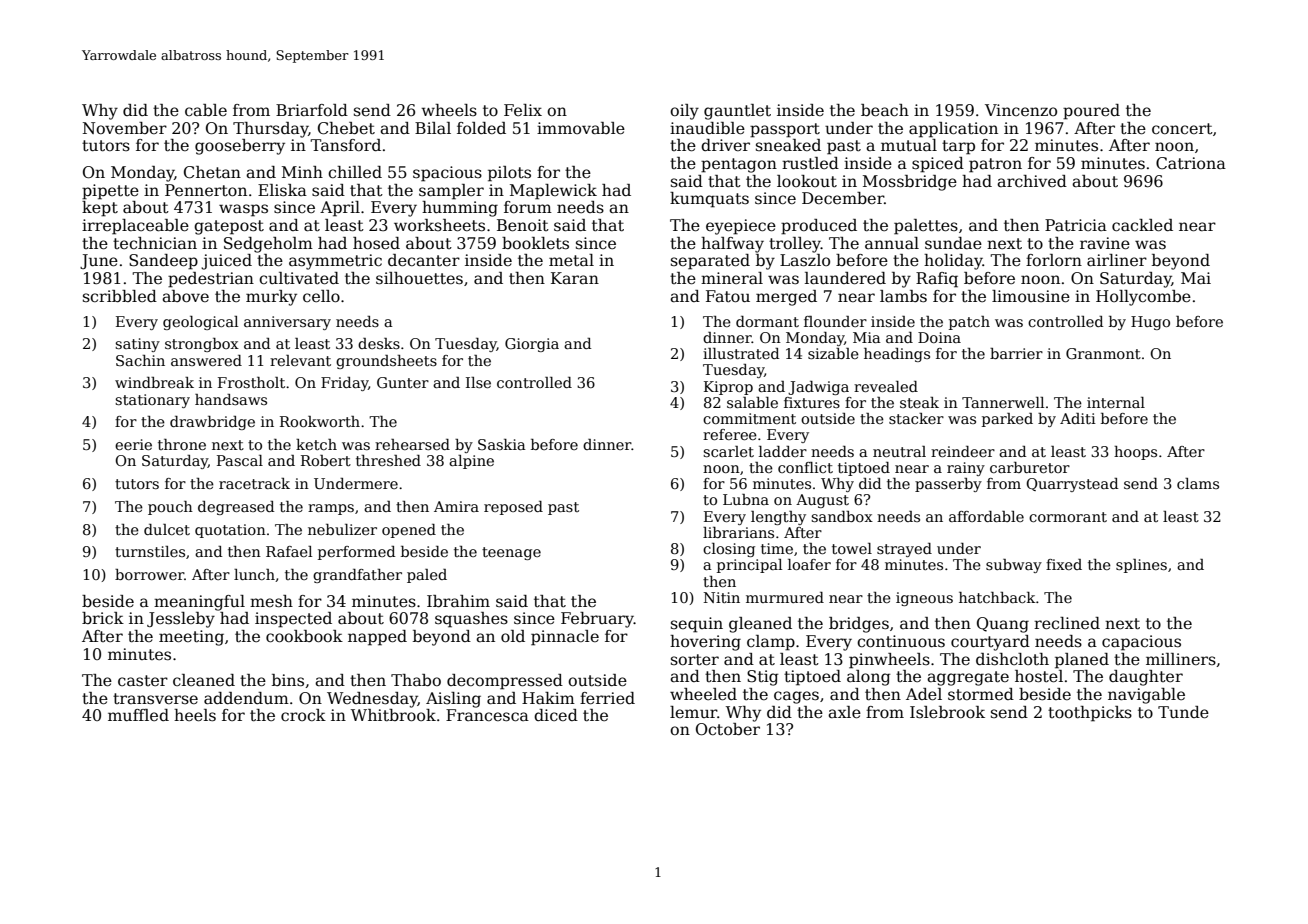  What do you see at coordinates (1014, 566) in the page?
I see `subway` at bounding box center [1014, 566].
